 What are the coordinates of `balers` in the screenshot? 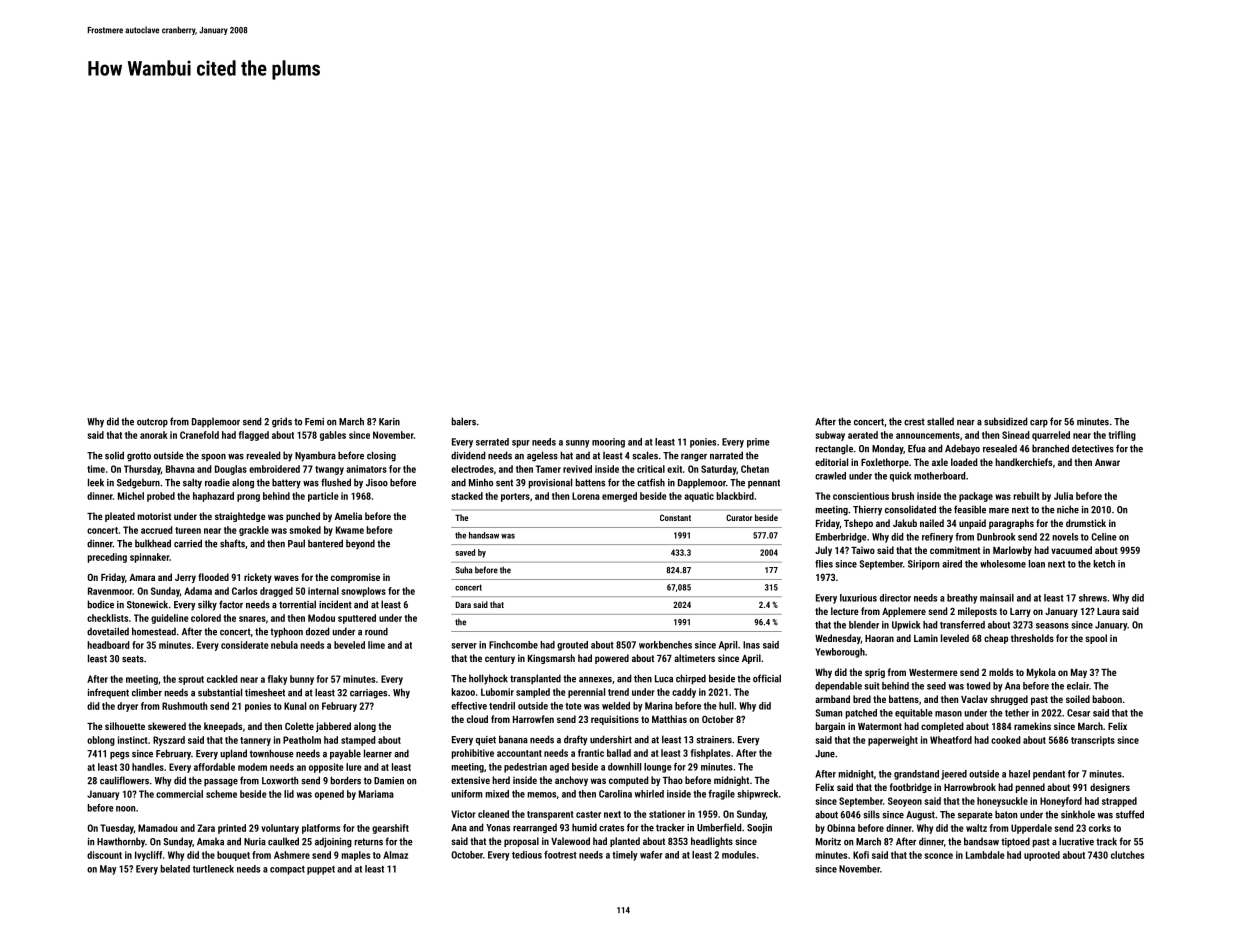 It's located at (464, 421).
